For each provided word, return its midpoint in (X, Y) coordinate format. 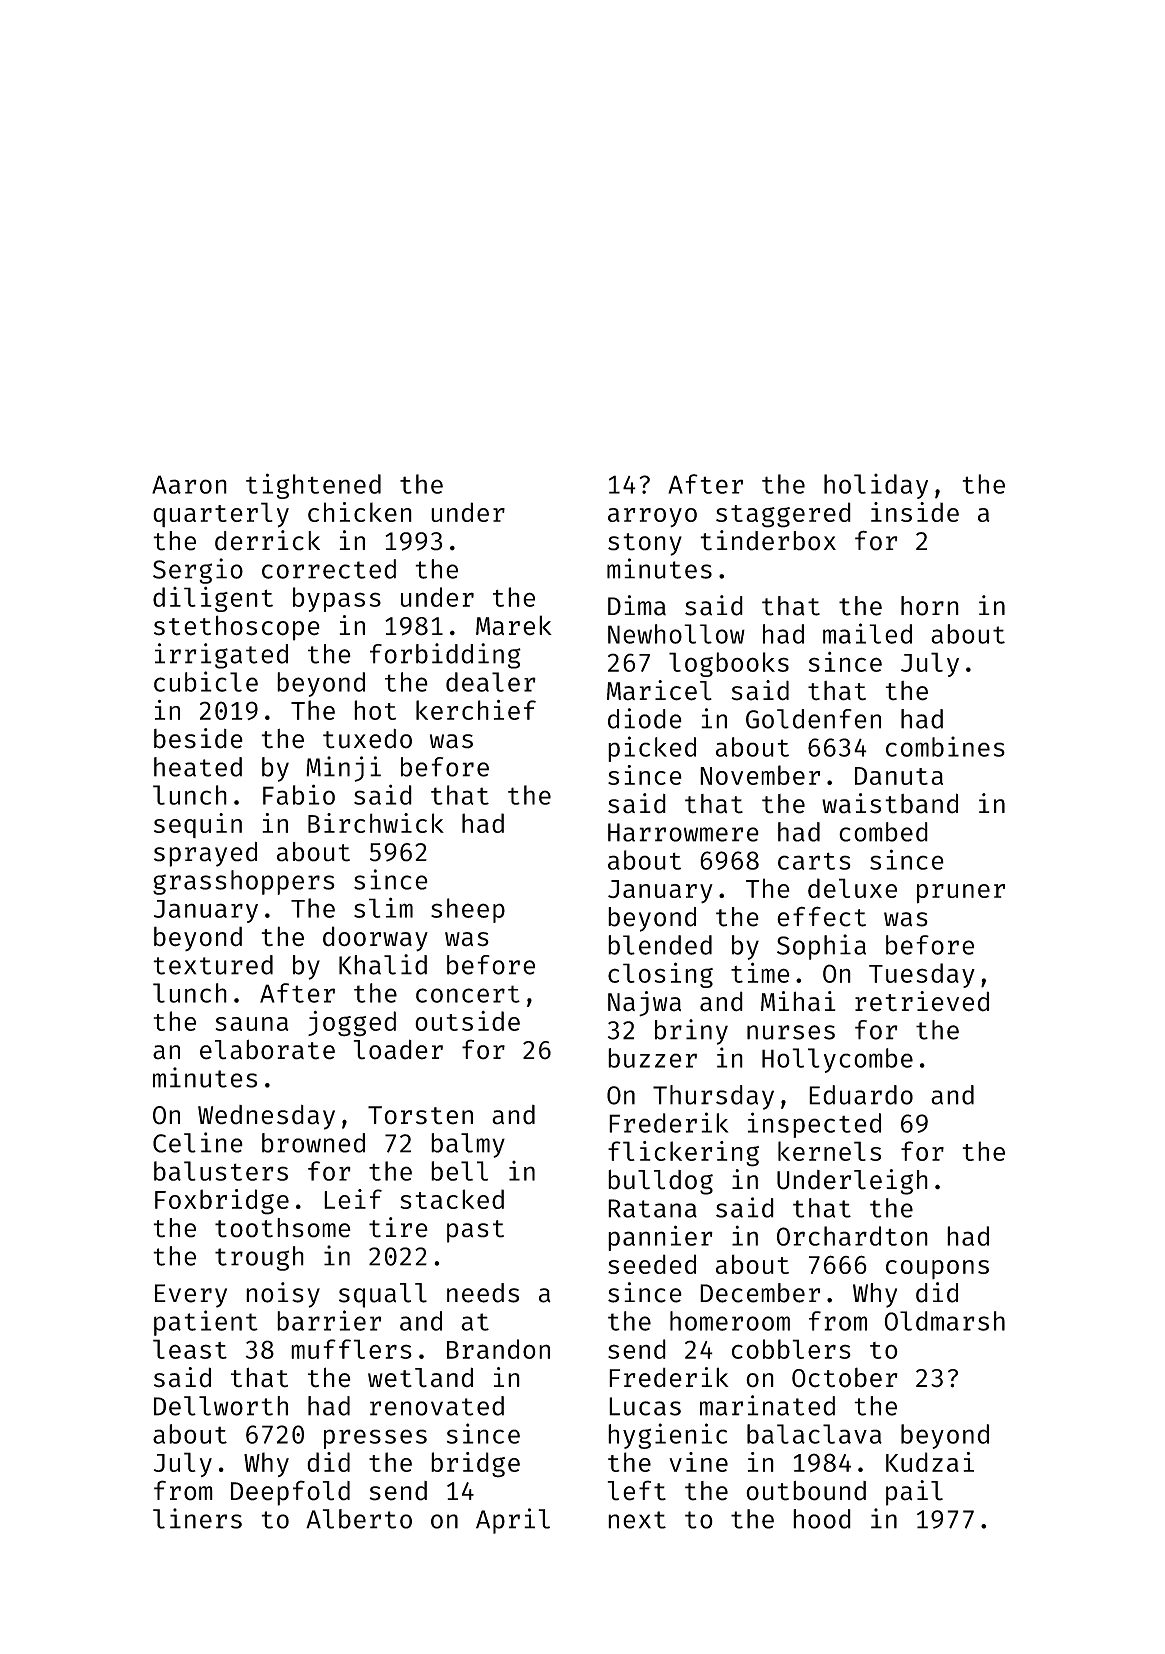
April (513, 1521)
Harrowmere (683, 832)
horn (930, 606)
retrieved (922, 1001)
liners (197, 1518)
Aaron (189, 484)
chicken (360, 512)
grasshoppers (244, 882)
